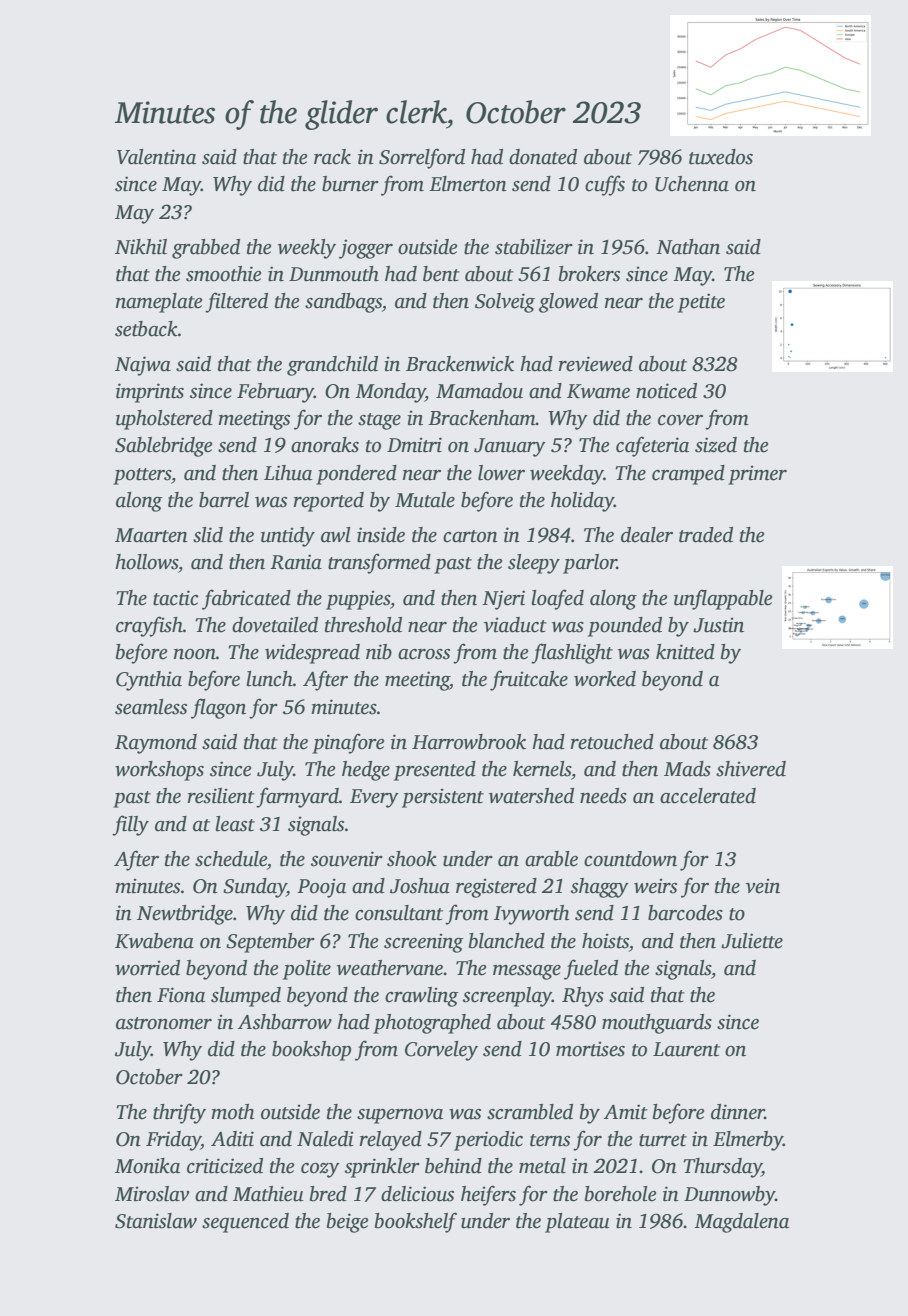  What do you see at coordinates (577, 1223) in the screenshot?
I see `plateau` at bounding box center [577, 1223].
